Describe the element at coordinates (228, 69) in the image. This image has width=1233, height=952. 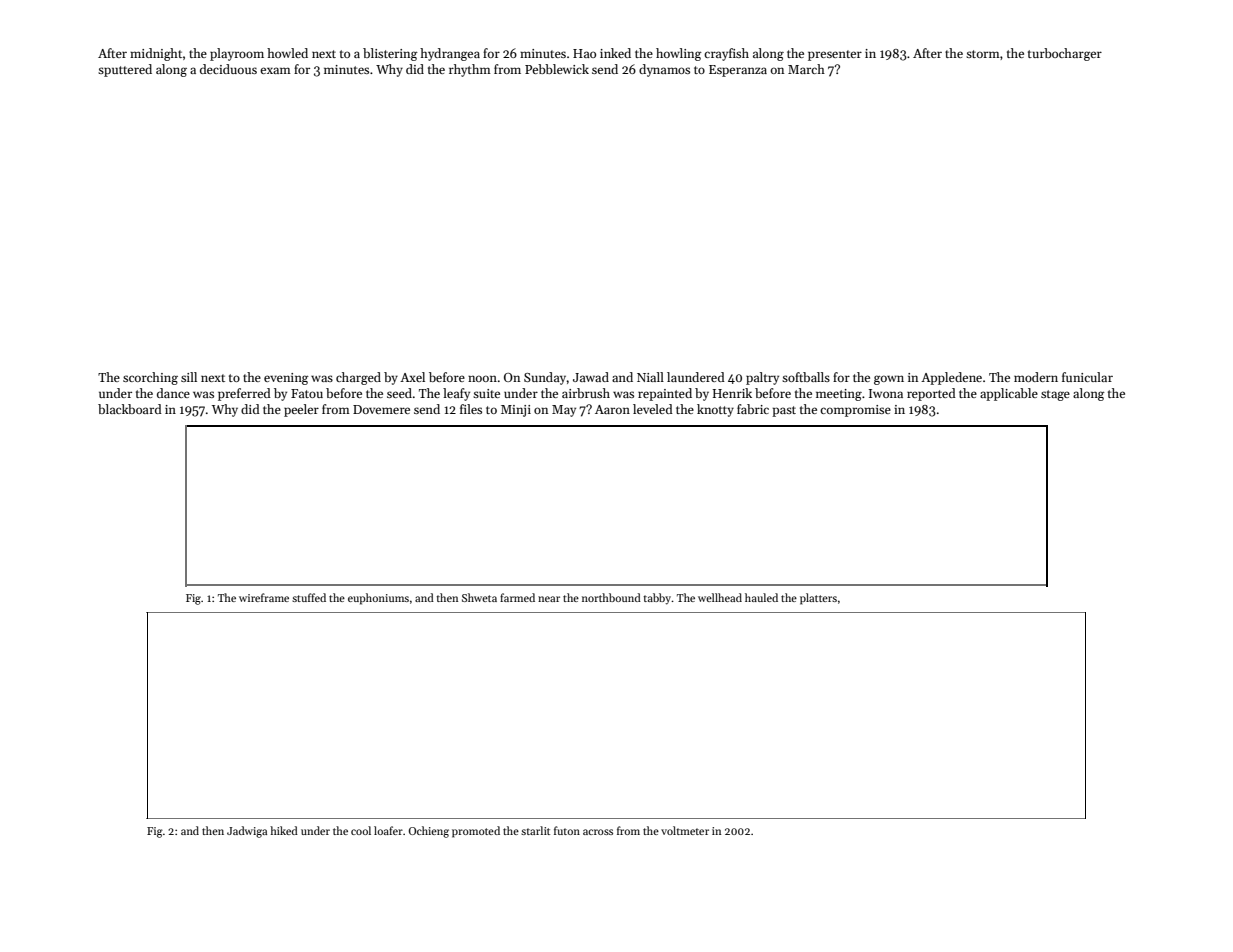
I see `deciduous` at that location.
